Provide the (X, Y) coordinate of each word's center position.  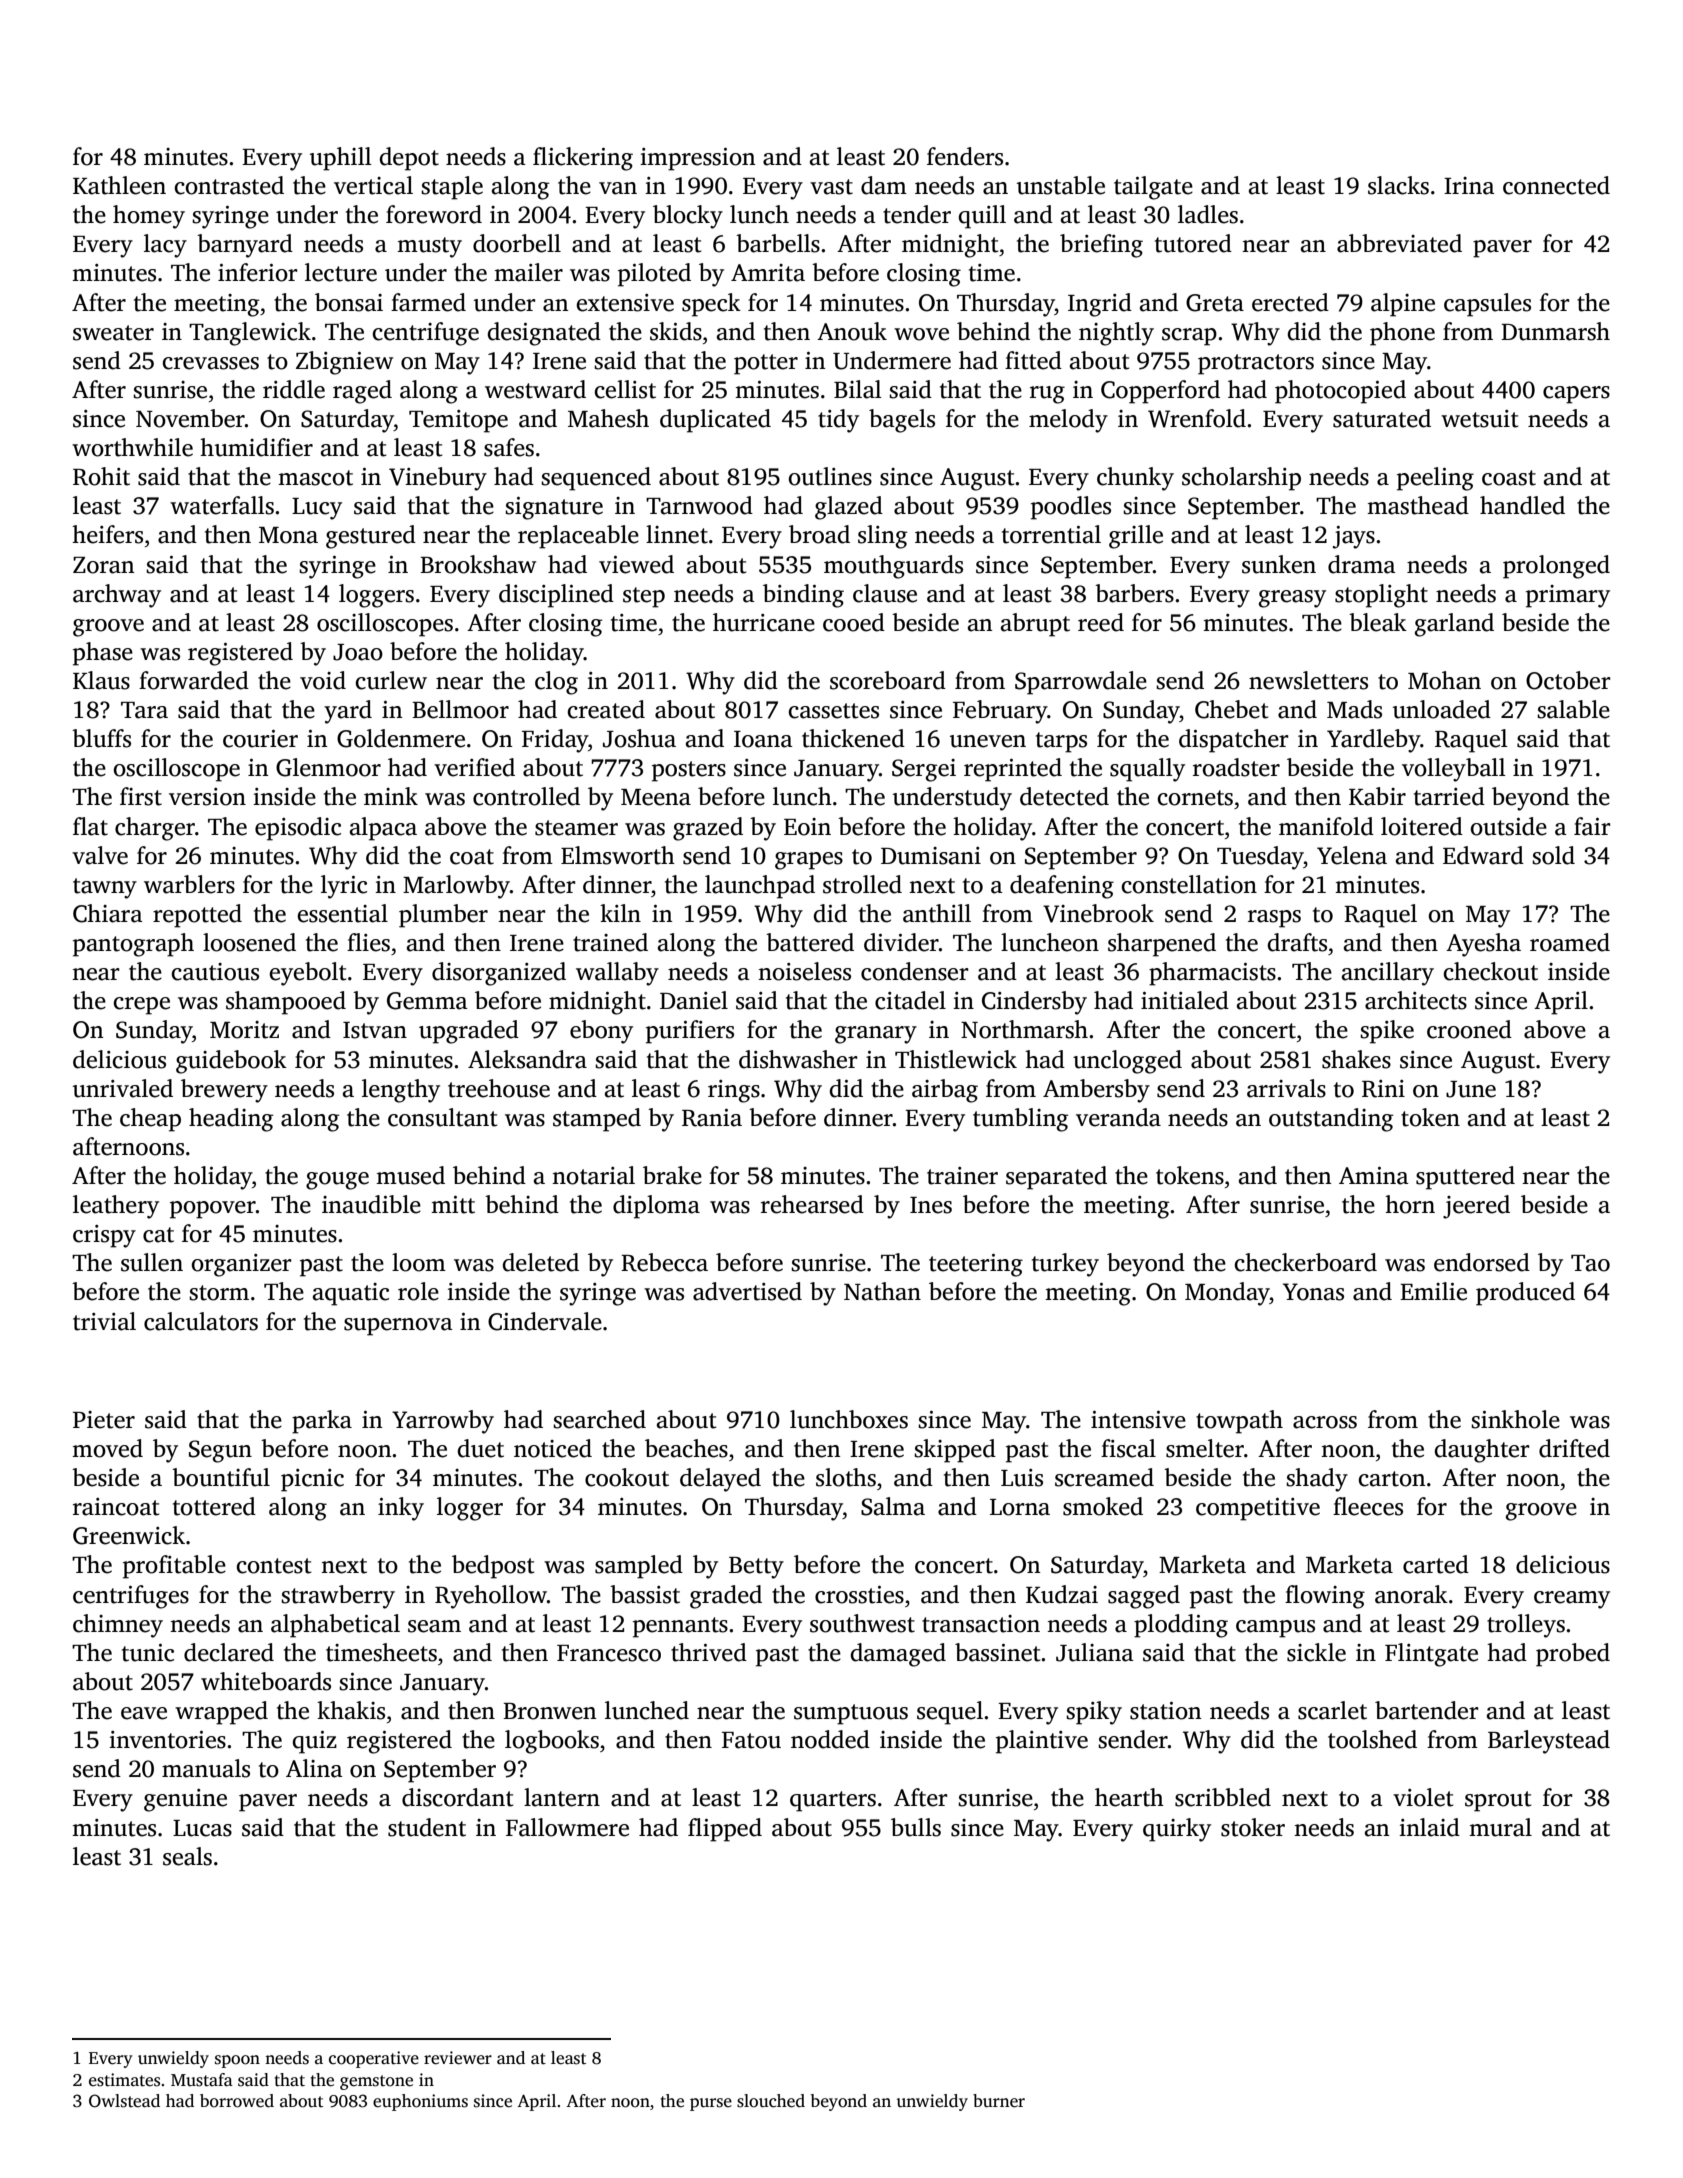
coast (1509, 478)
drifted (1574, 1448)
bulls (916, 1827)
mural (1500, 1827)
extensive (625, 303)
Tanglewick (250, 334)
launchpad (760, 887)
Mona (288, 535)
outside (1508, 826)
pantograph (133, 945)
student (427, 1827)
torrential (1051, 534)
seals (187, 1856)
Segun (220, 1451)
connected (1556, 185)
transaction (981, 1624)
